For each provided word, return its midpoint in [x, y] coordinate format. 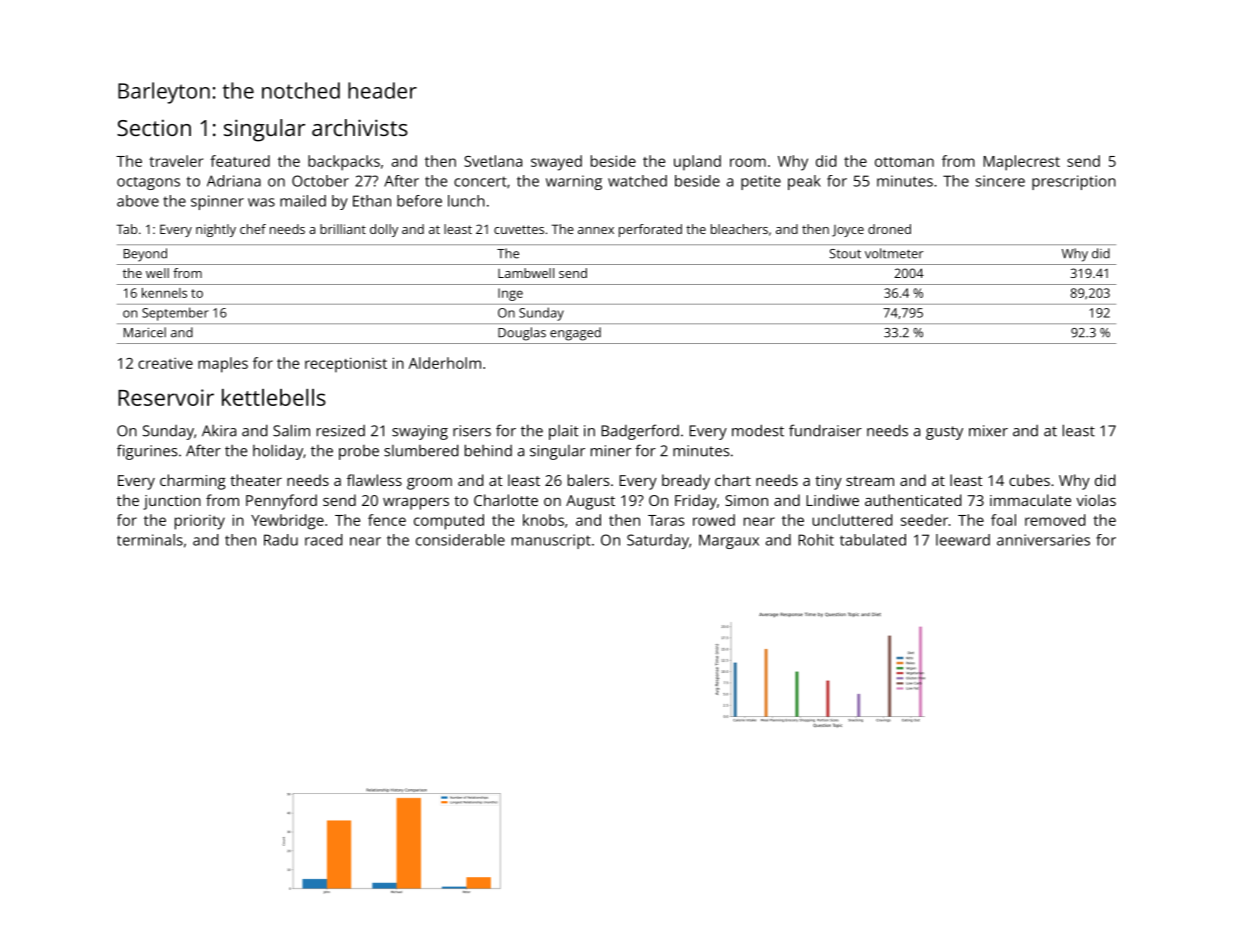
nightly [216, 230]
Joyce [848, 231]
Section [154, 127]
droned [889, 229]
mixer [988, 431]
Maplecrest [1021, 163]
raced [323, 540]
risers [472, 431]
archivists [360, 127]
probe [359, 452]
